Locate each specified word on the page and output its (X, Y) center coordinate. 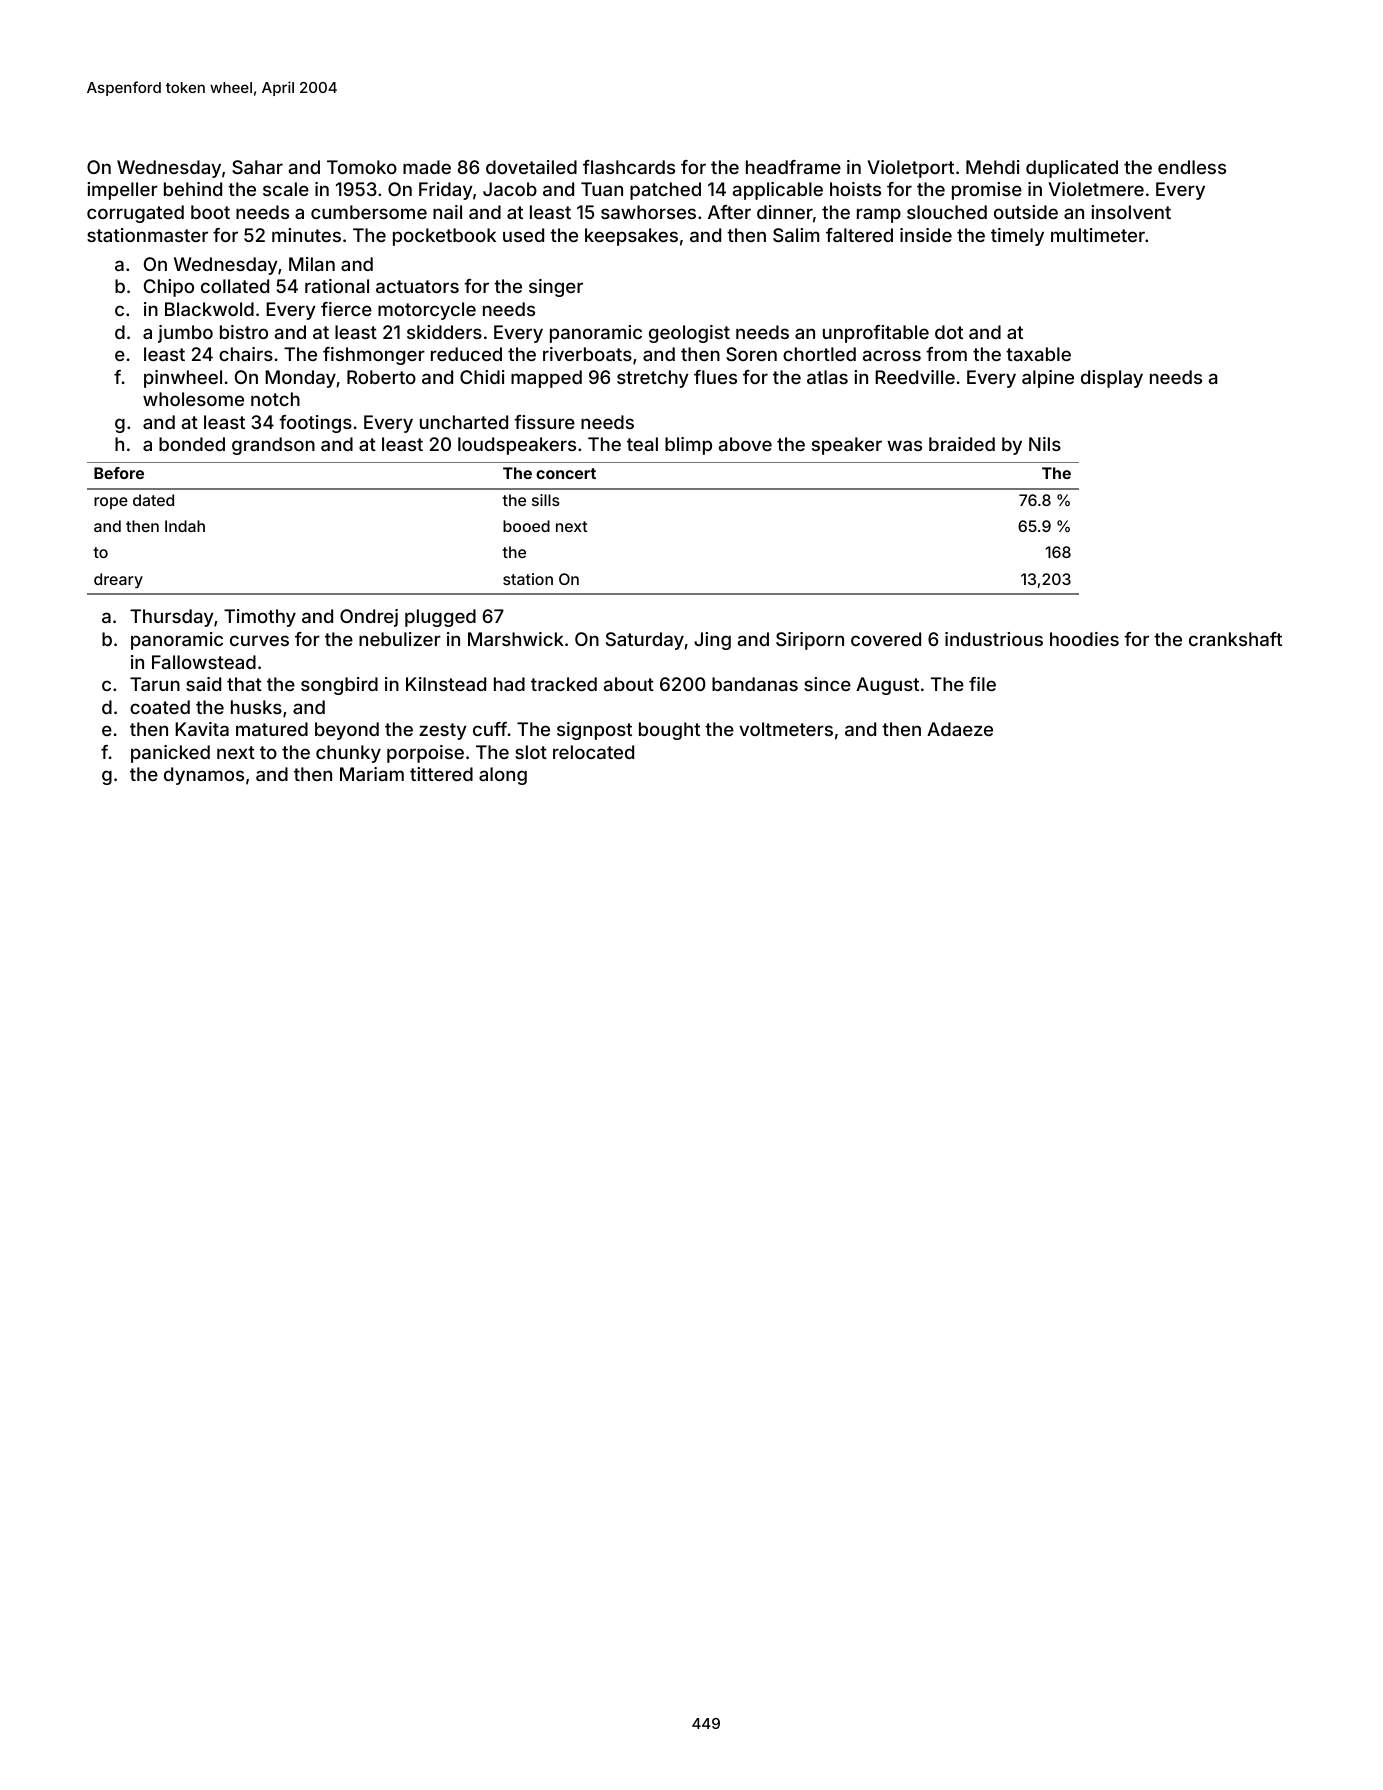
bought (669, 731)
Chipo (169, 288)
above (745, 444)
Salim (796, 235)
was (904, 445)
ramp (879, 215)
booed (526, 526)
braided (962, 444)
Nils (1045, 444)
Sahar (257, 167)
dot (949, 332)
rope (111, 503)
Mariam (372, 774)
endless (1192, 167)
